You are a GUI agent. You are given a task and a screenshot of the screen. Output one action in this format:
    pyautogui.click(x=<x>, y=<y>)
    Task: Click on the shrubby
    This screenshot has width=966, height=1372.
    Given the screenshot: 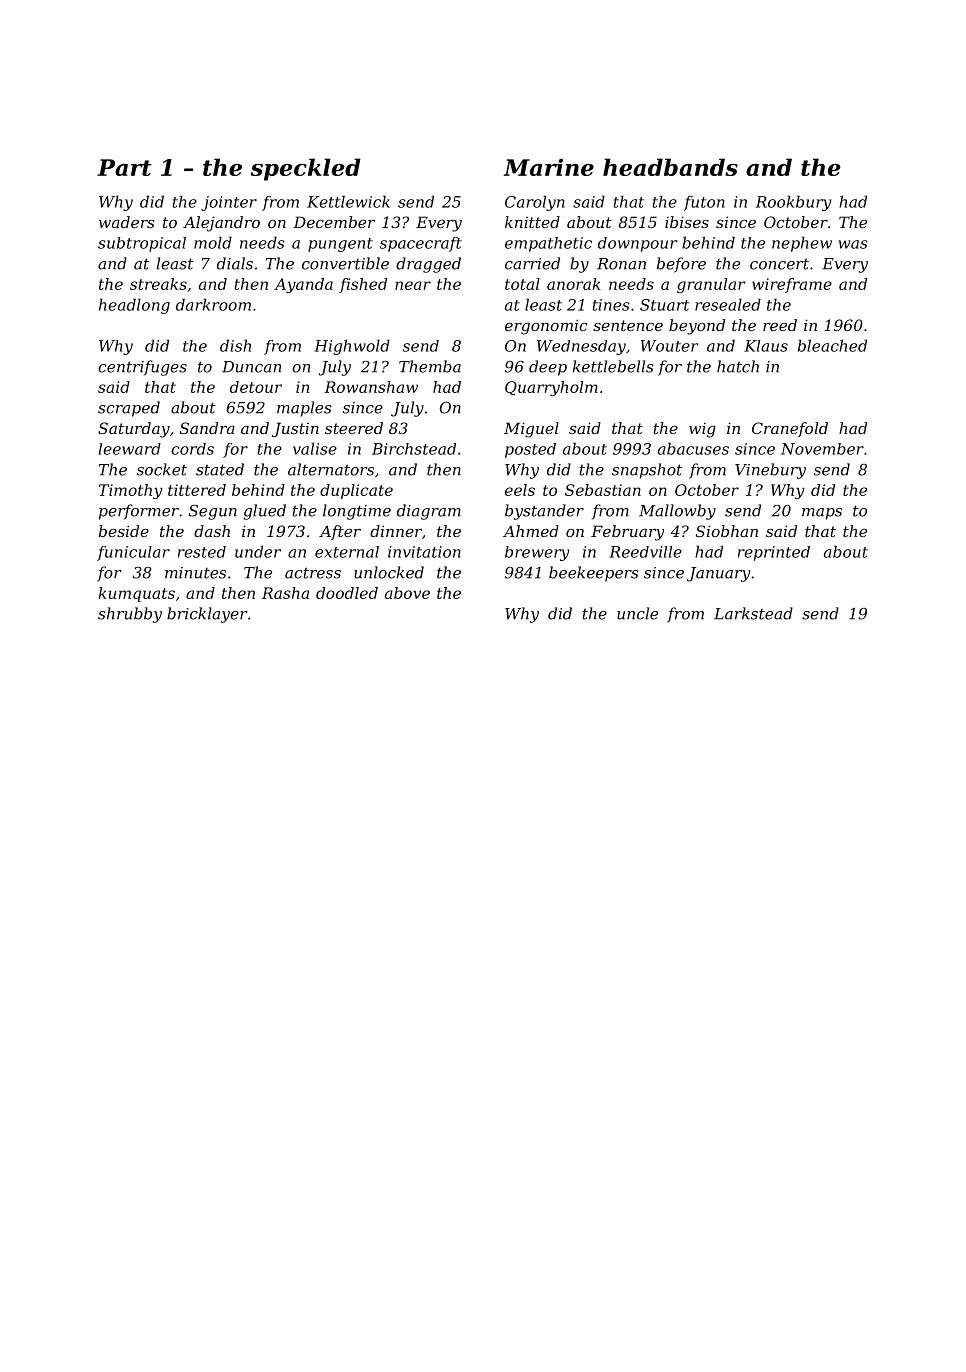 What is the action you would take?
    pyautogui.click(x=130, y=615)
